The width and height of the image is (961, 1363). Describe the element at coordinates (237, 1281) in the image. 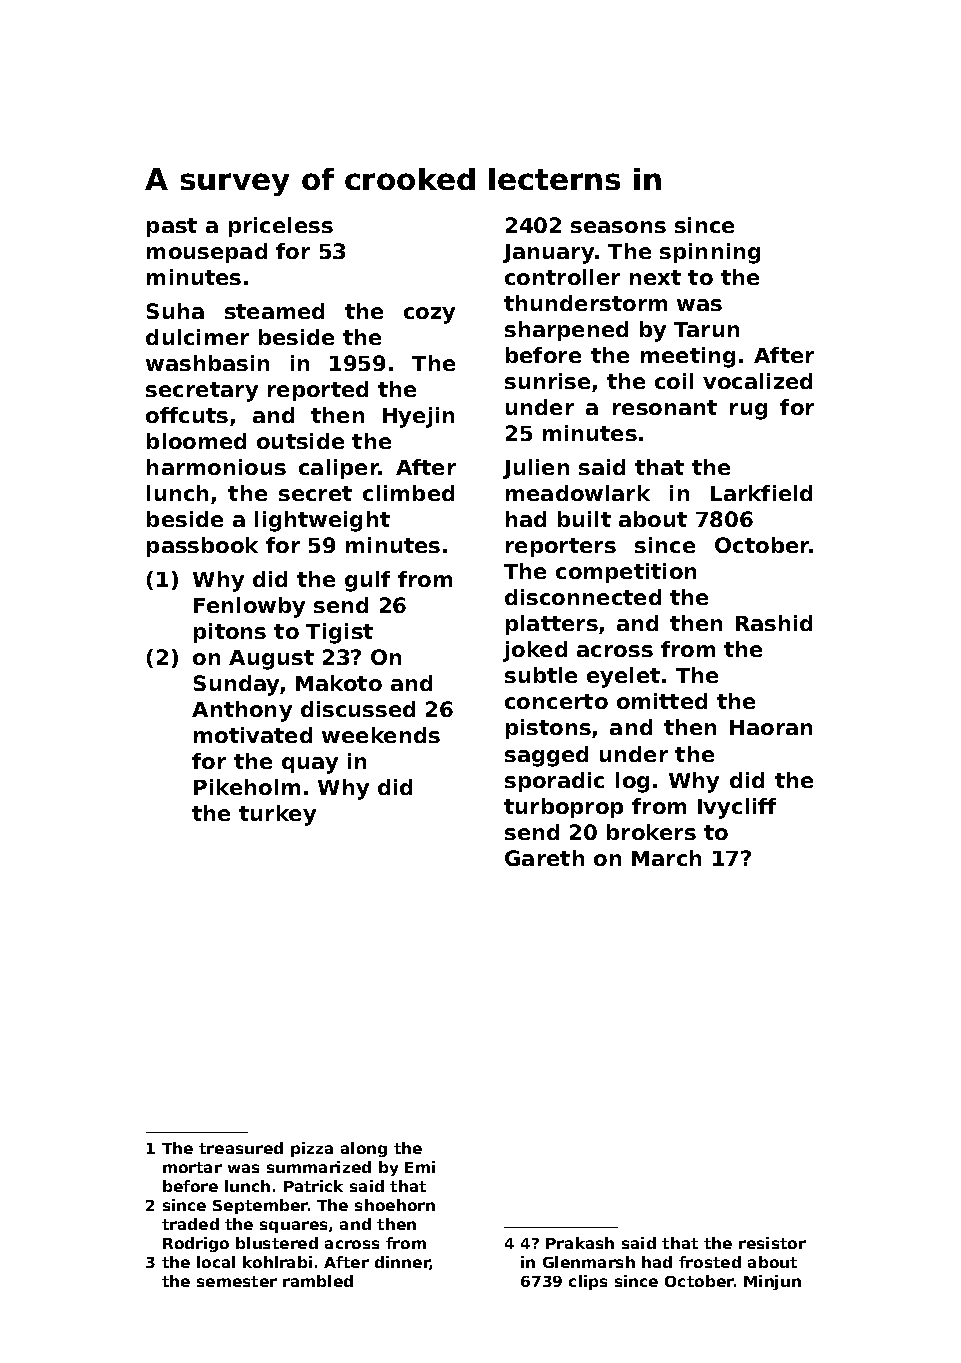

I see `semester` at that location.
